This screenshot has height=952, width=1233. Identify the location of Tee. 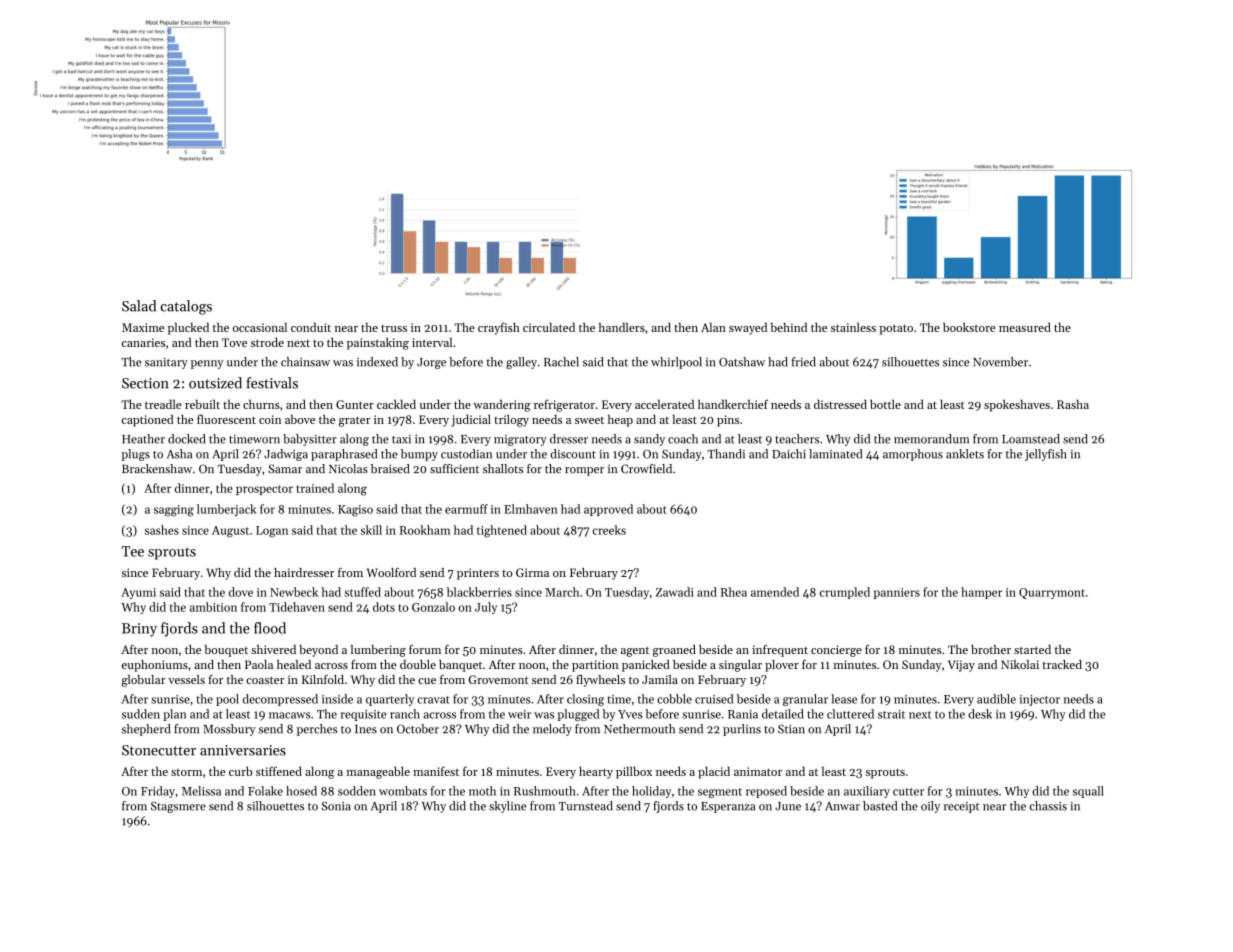
(132, 551).
